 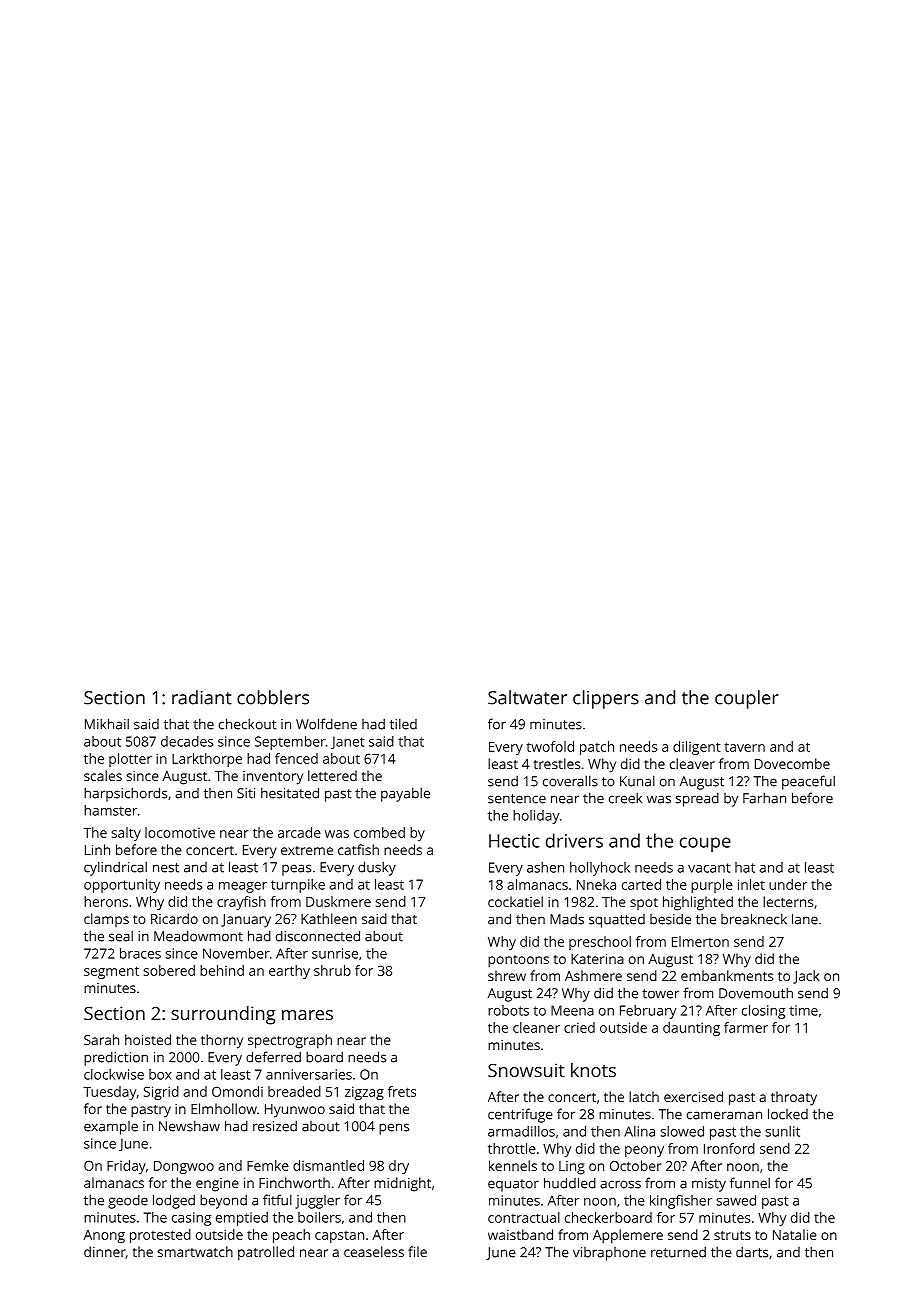 What do you see at coordinates (783, 1131) in the page?
I see `sunlit` at bounding box center [783, 1131].
